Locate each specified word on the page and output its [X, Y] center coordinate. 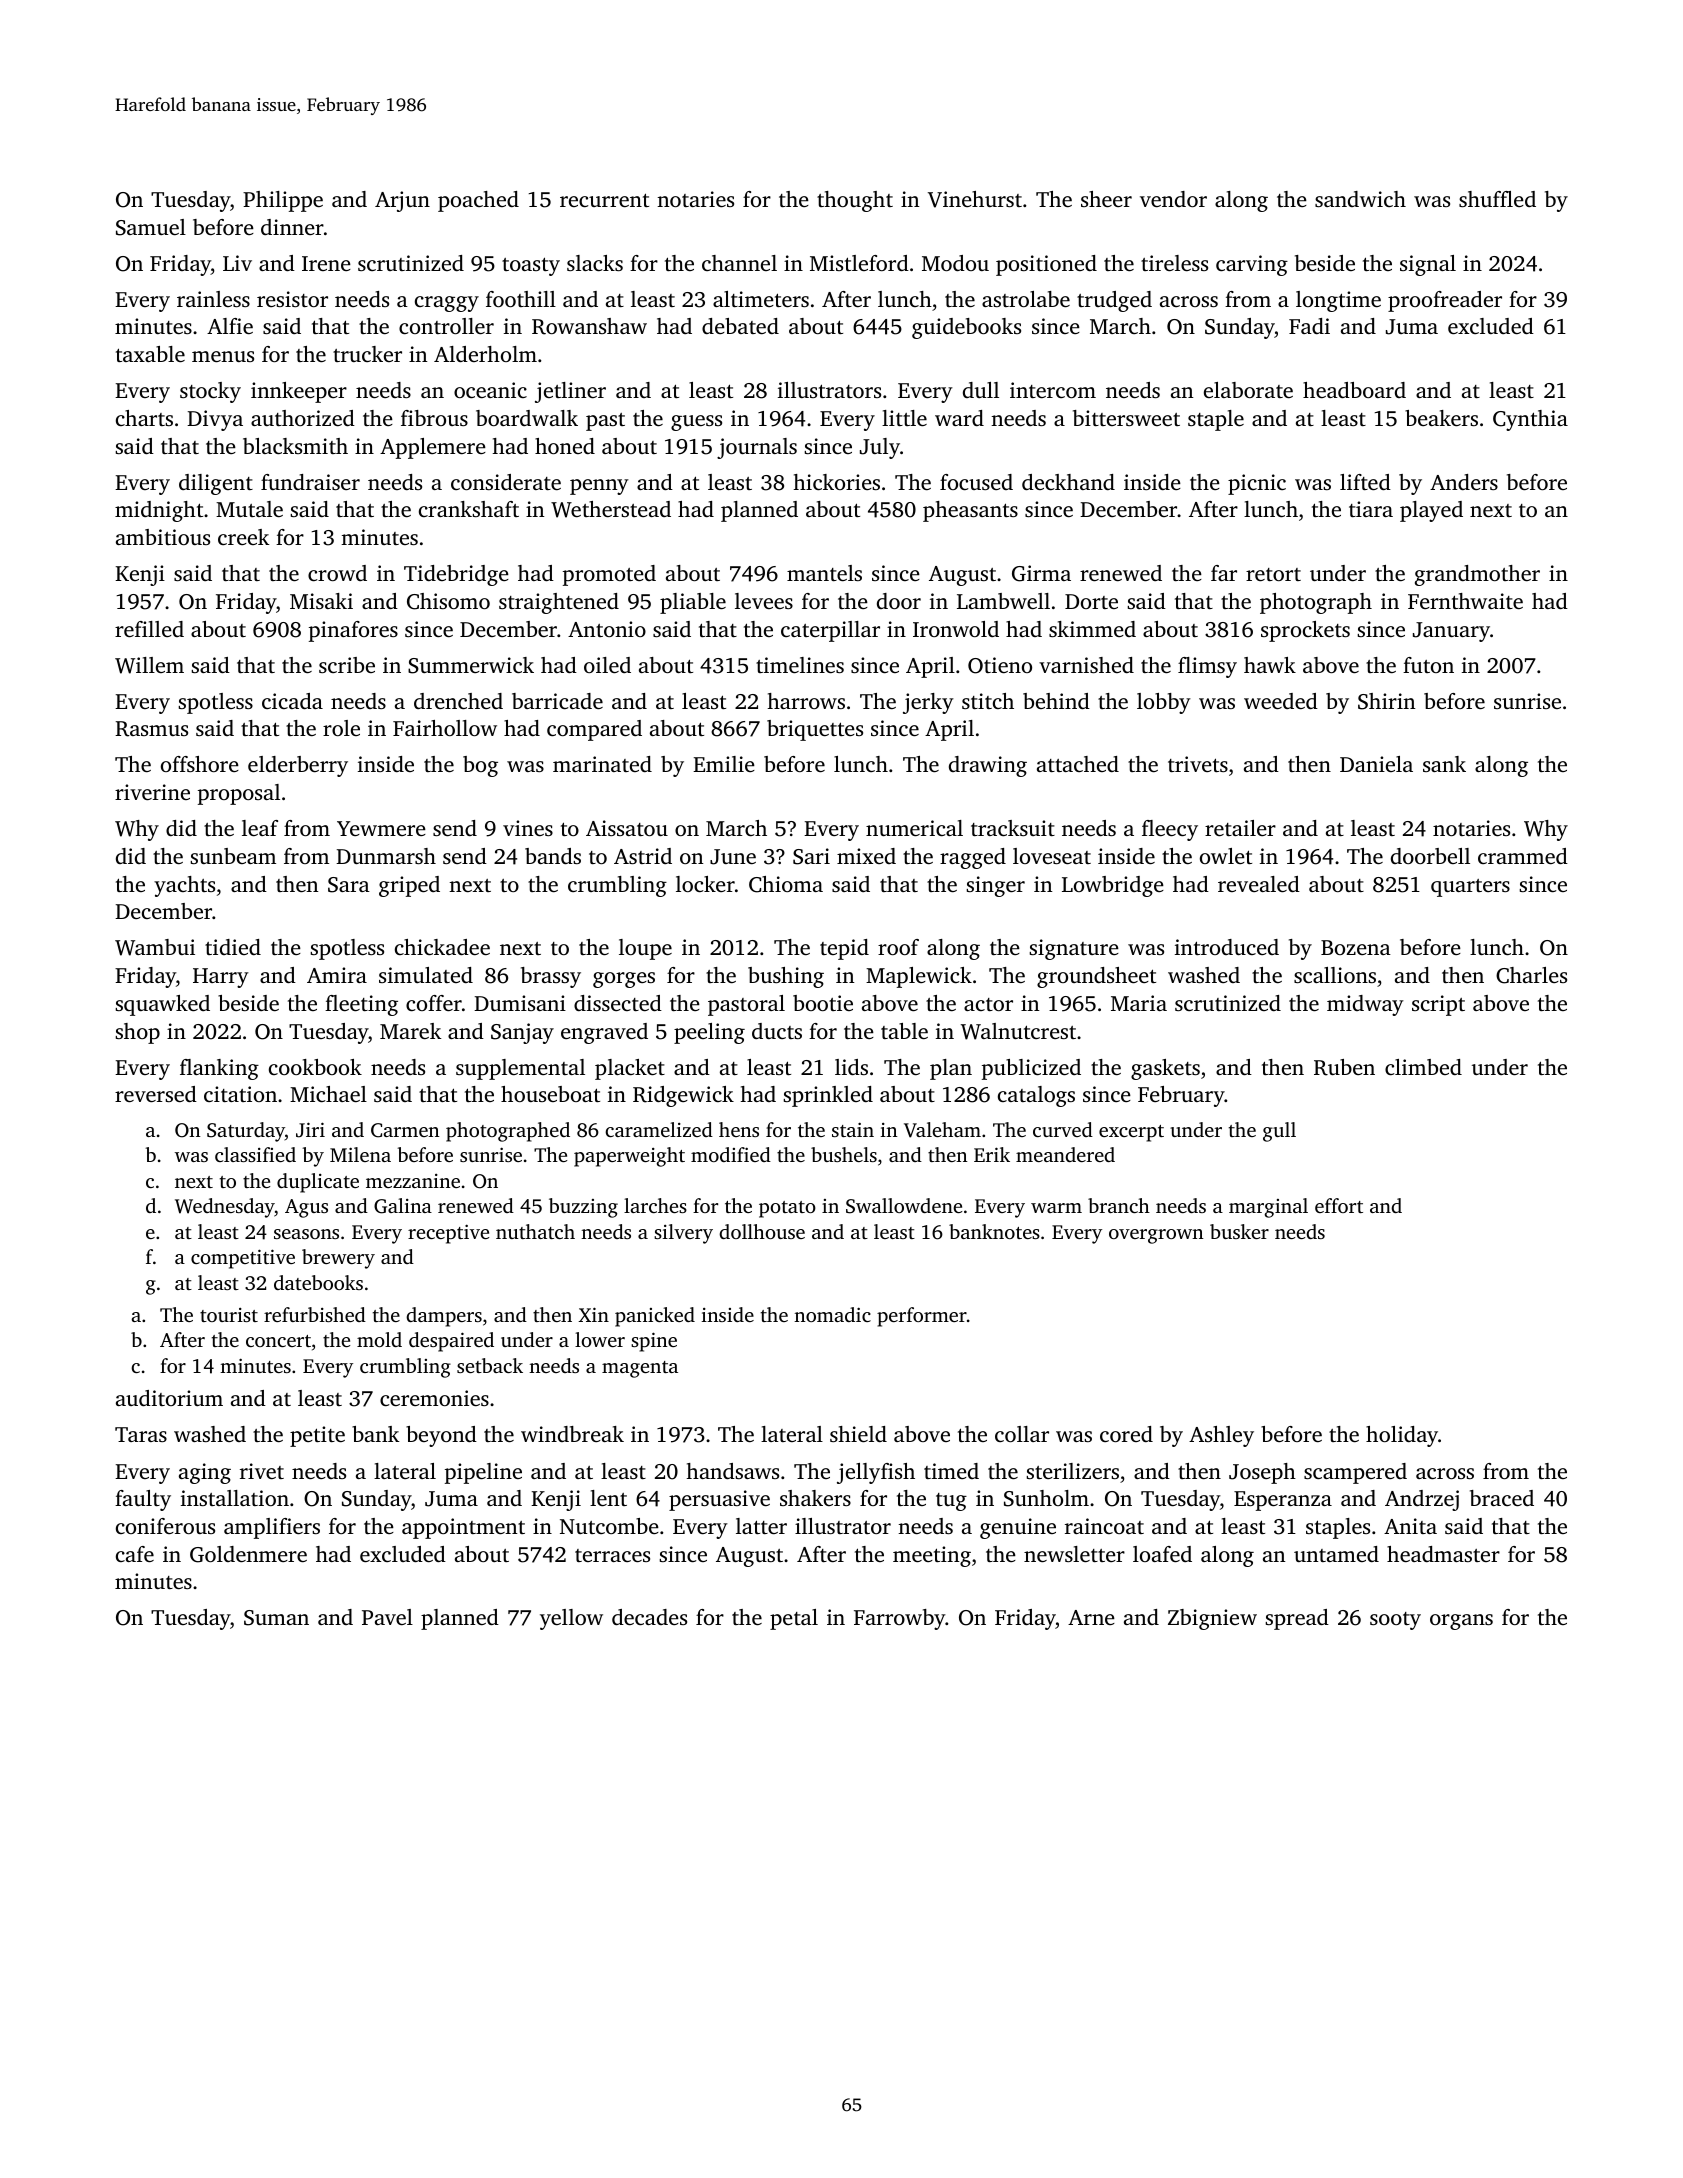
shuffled [1497, 199]
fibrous [434, 418]
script [1438, 1005]
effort [1339, 1205]
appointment [463, 1528]
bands [553, 856]
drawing [988, 766]
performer [922, 1317]
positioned [1046, 265]
